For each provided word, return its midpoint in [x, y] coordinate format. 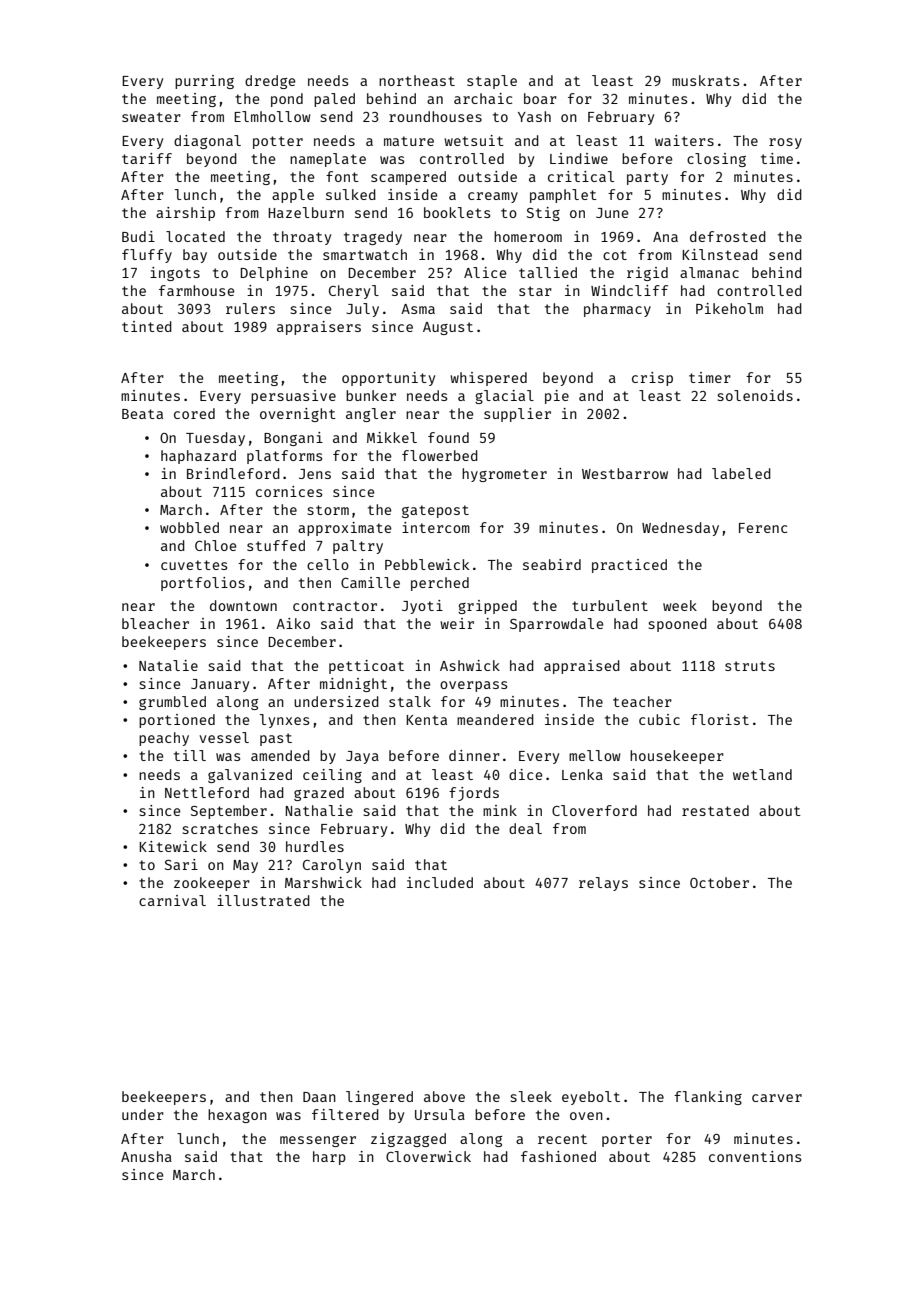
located [195, 236]
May [245, 866]
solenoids [755, 395]
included [440, 882]
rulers [250, 308]
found [448, 437]
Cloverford [594, 810]
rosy [785, 143]
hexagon [237, 1116]
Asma [418, 309]
